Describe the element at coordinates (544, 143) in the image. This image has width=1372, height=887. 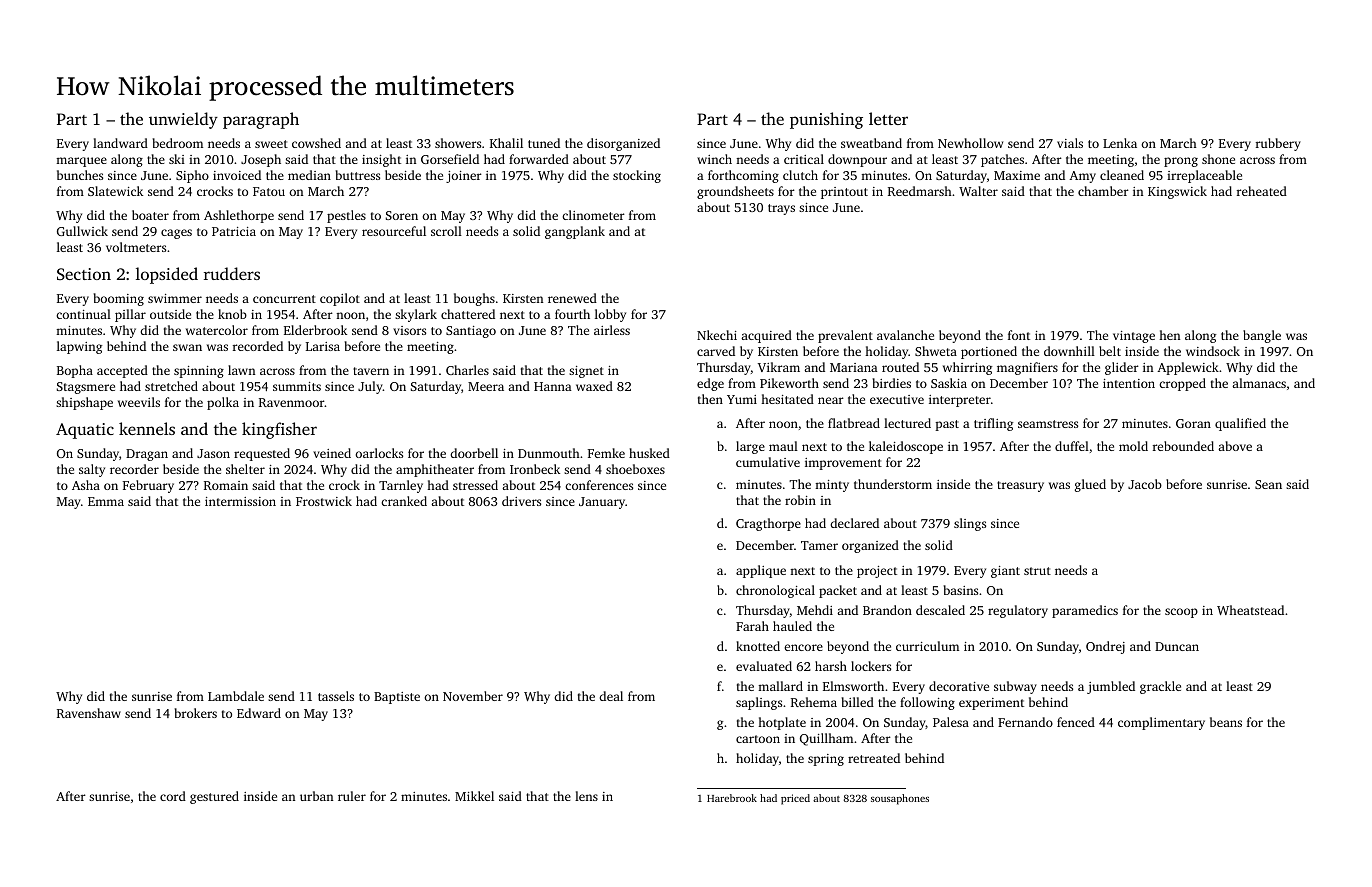
I see `tuned` at that location.
